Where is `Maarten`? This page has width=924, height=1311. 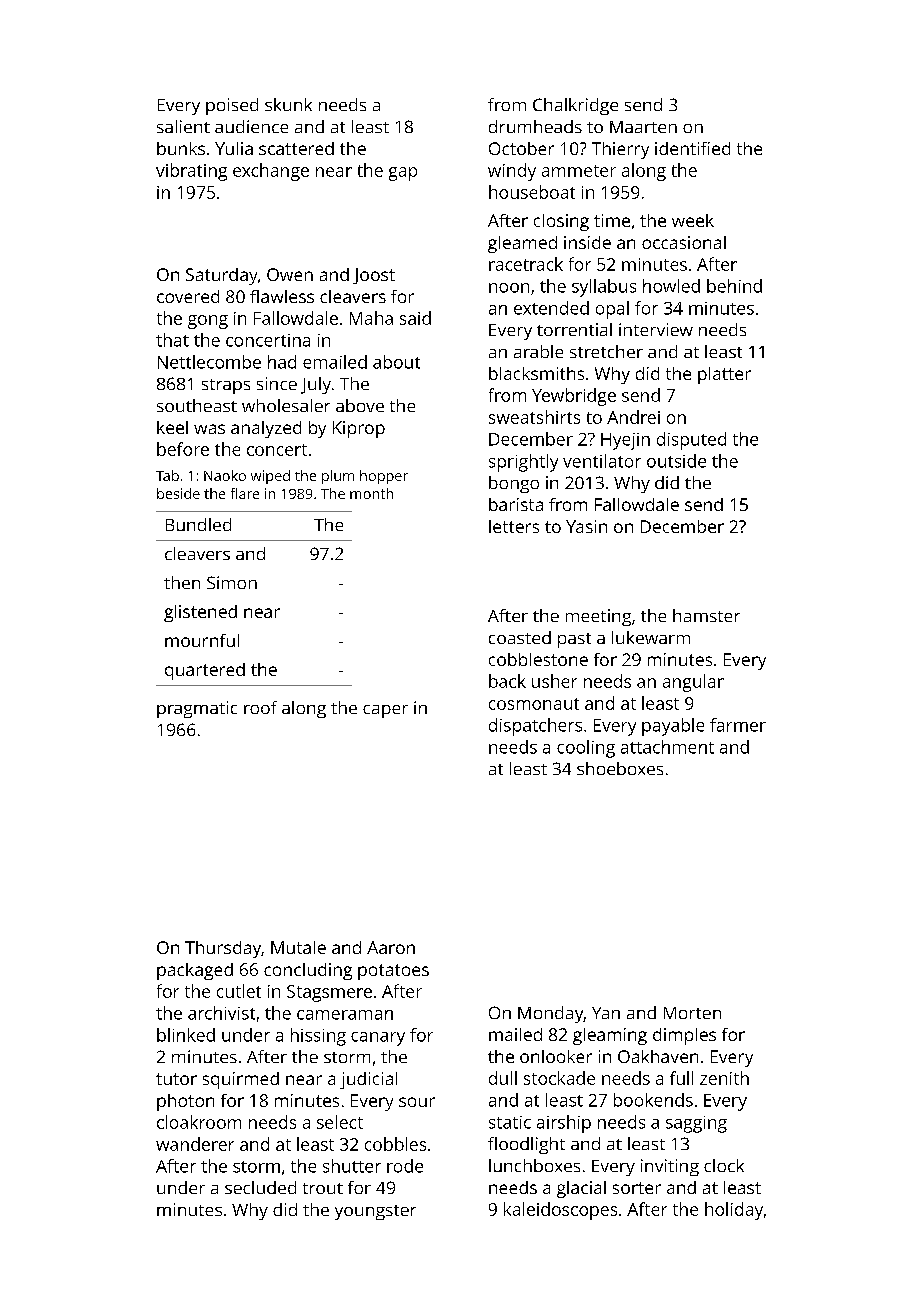
Maarten is located at coordinates (643, 127).
